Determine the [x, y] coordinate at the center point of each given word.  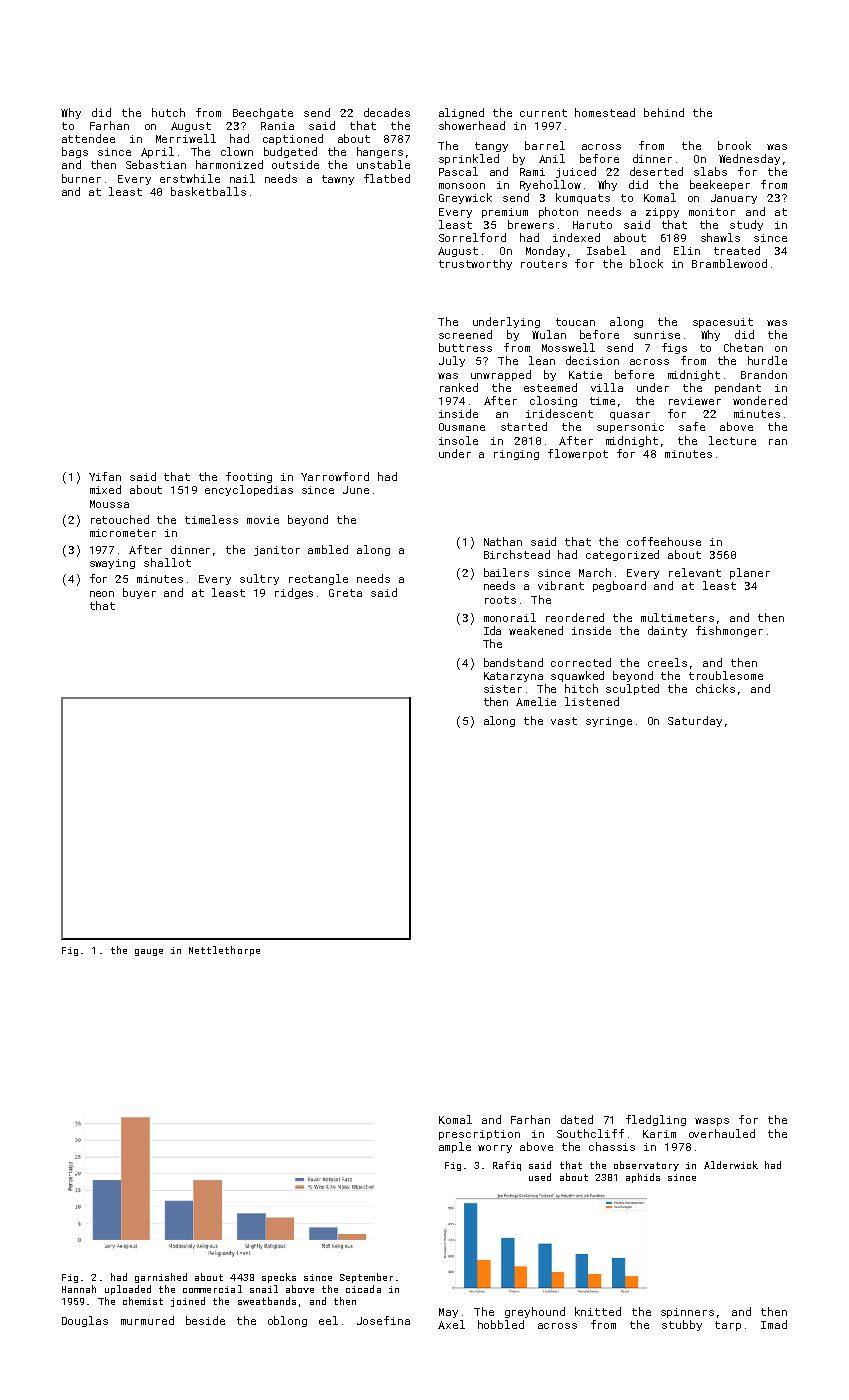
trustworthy [475, 264]
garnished [161, 1278]
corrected [581, 662]
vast [564, 721]
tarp [728, 1326]
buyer [139, 593]
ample [455, 1147]
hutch [168, 112]
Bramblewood [729, 263]
